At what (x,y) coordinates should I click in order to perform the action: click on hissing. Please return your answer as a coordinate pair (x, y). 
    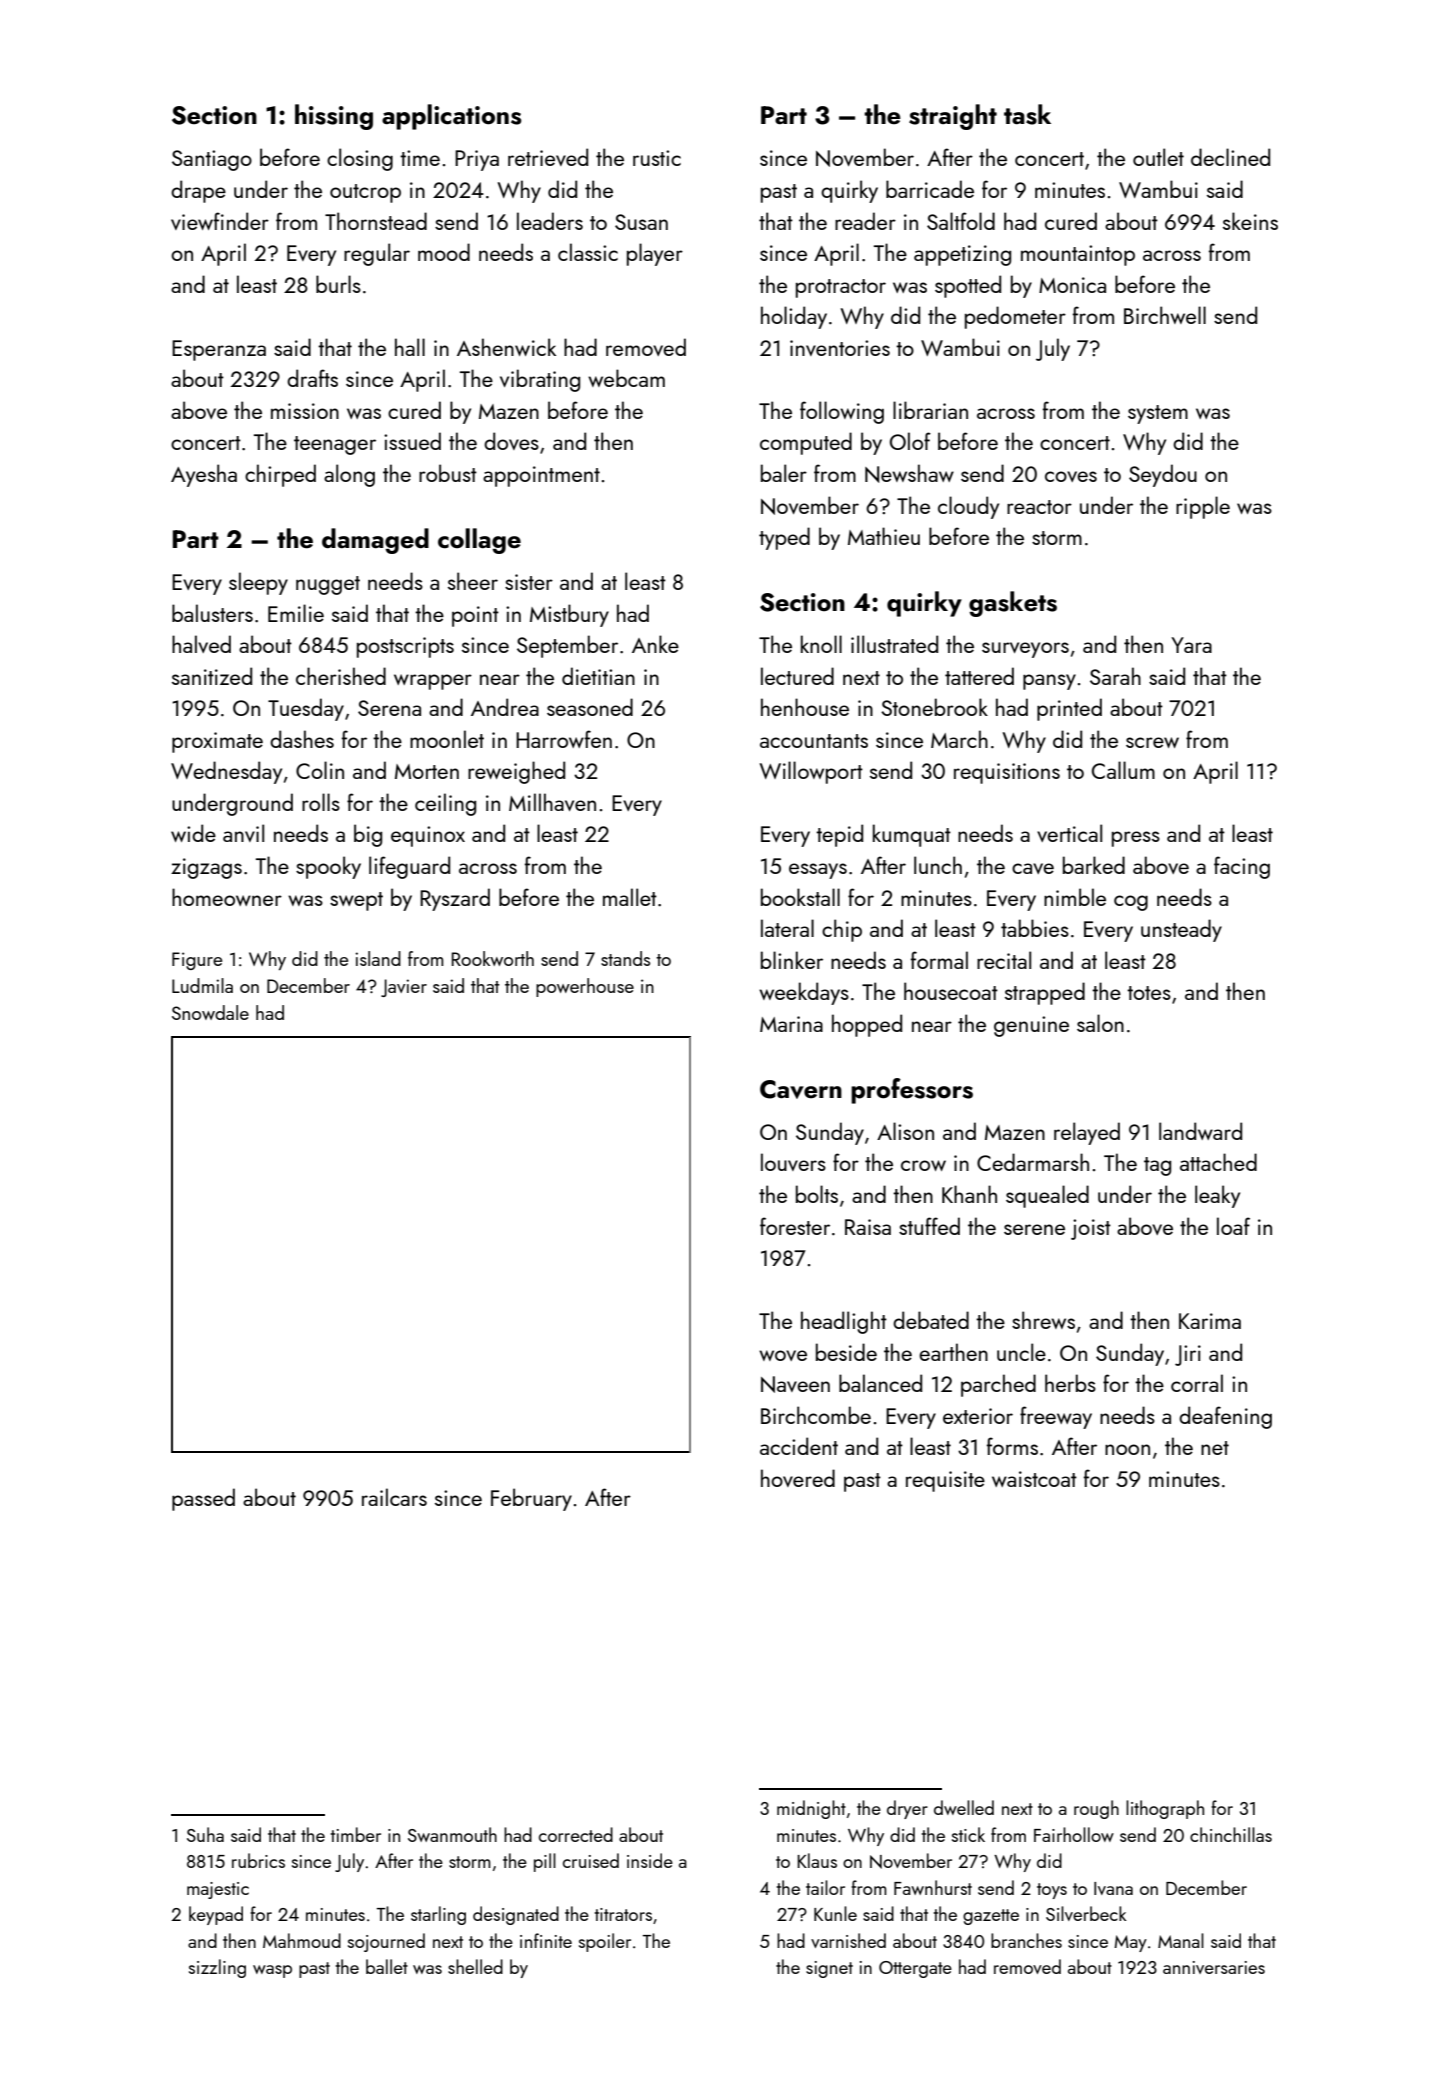
    Looking at the image, I should click on (334, 117).
